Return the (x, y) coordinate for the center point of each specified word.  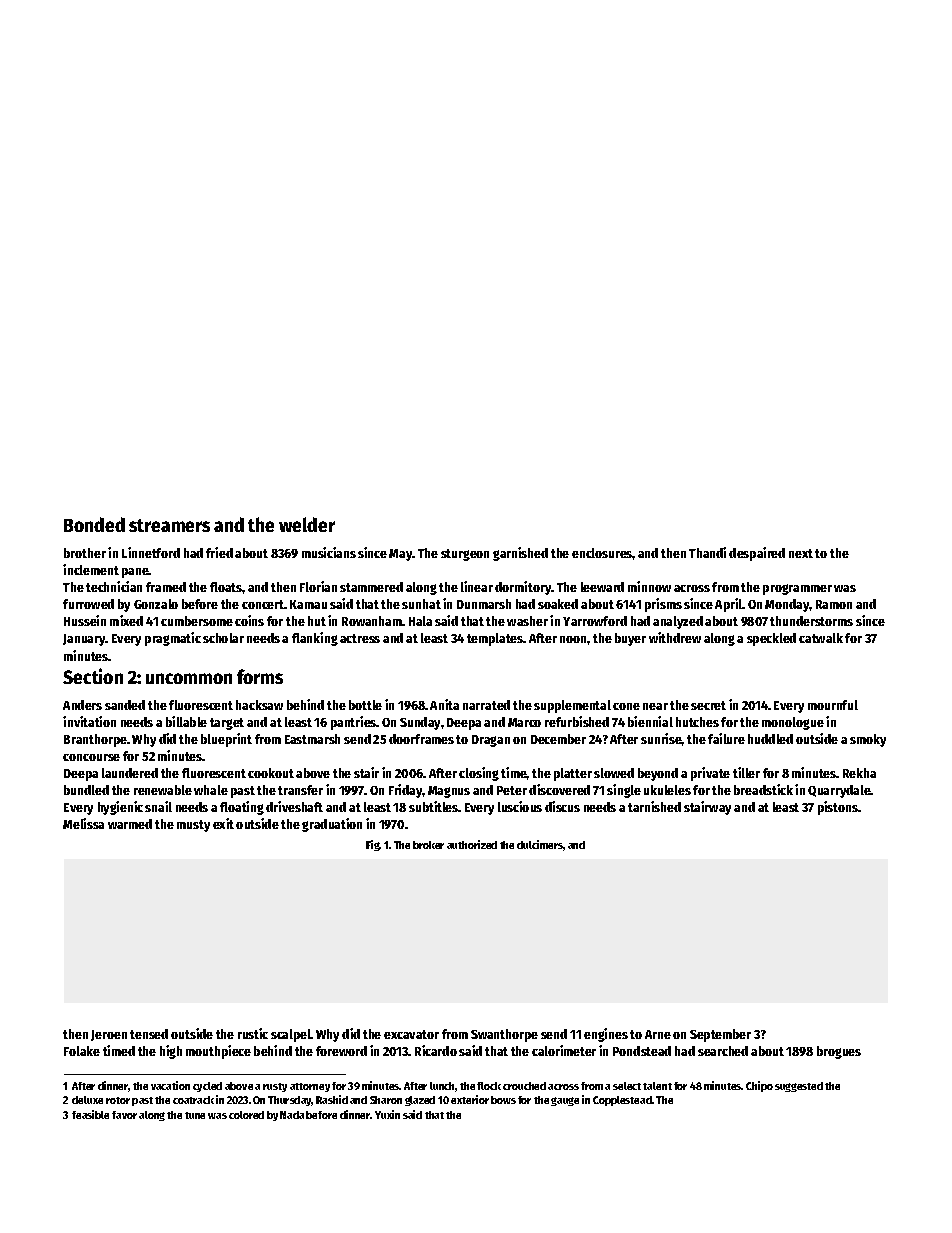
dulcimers (540, 845)
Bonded (94, 524)
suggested (799, 1087)
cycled (207, 1087)
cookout (271, 773)
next (801, 553)
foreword (341, 1051)
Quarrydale (839, 791)
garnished (520, 554)
